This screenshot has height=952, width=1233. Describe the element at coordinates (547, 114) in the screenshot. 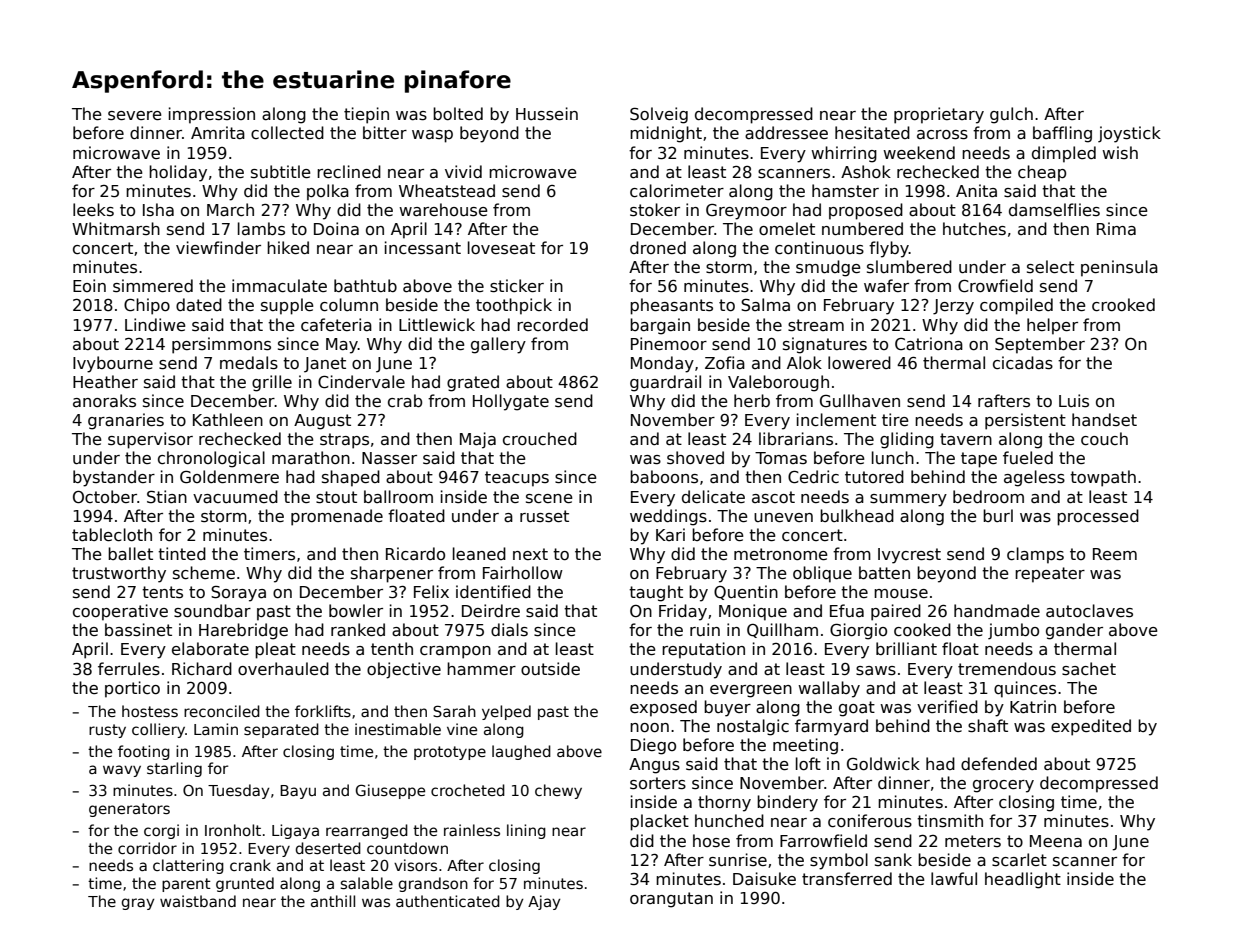

I see `Hussein` at that location.
